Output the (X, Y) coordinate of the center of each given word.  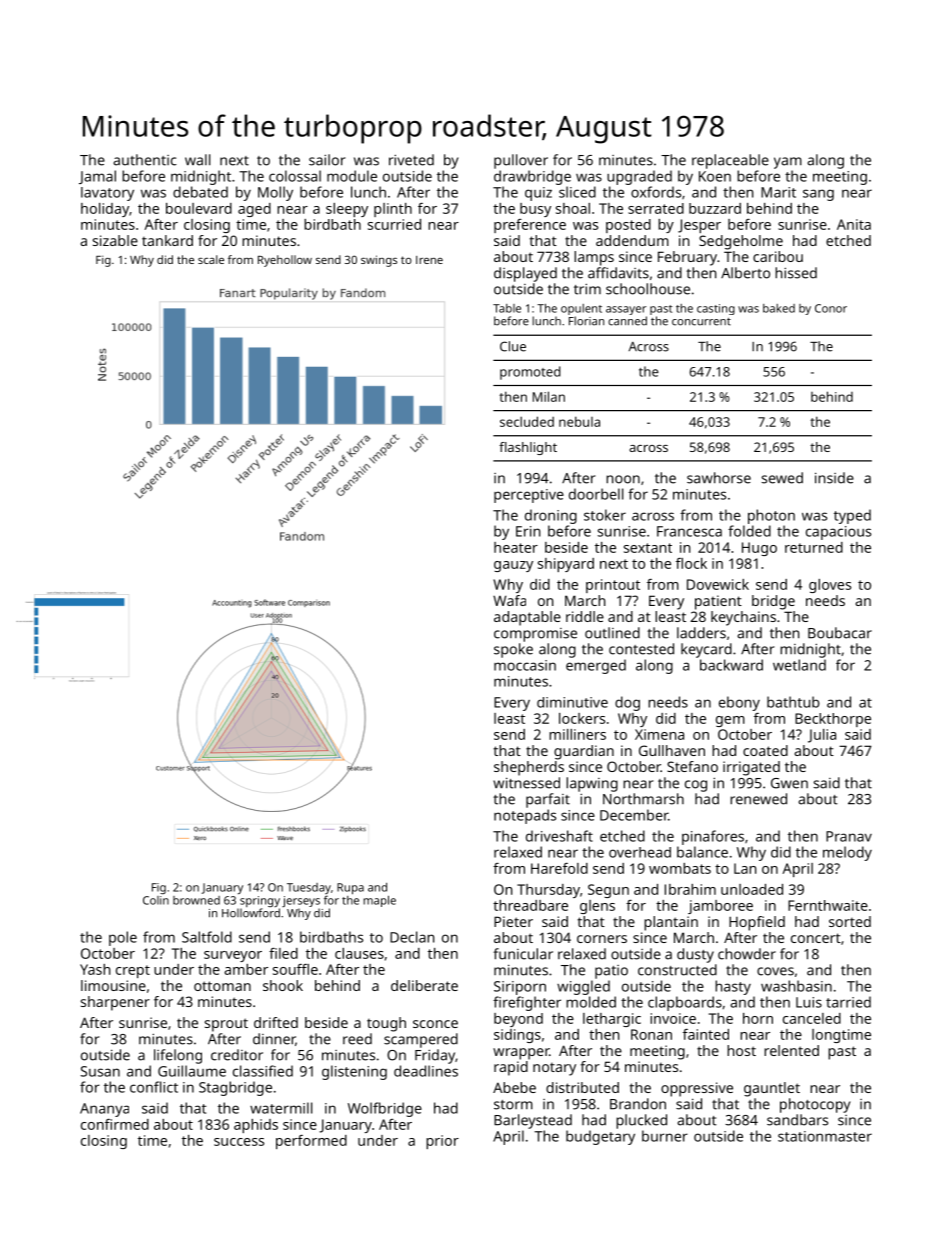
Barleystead (533, 1121)
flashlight (528, 448)
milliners (577, 734)
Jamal (97, 177)
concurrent (701, 322)
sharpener (115, 1003)
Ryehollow (285, 261)
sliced (577, 192)
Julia (822, 736)
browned (196, 900)
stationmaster (825, 1136)
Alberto (745, 273)
